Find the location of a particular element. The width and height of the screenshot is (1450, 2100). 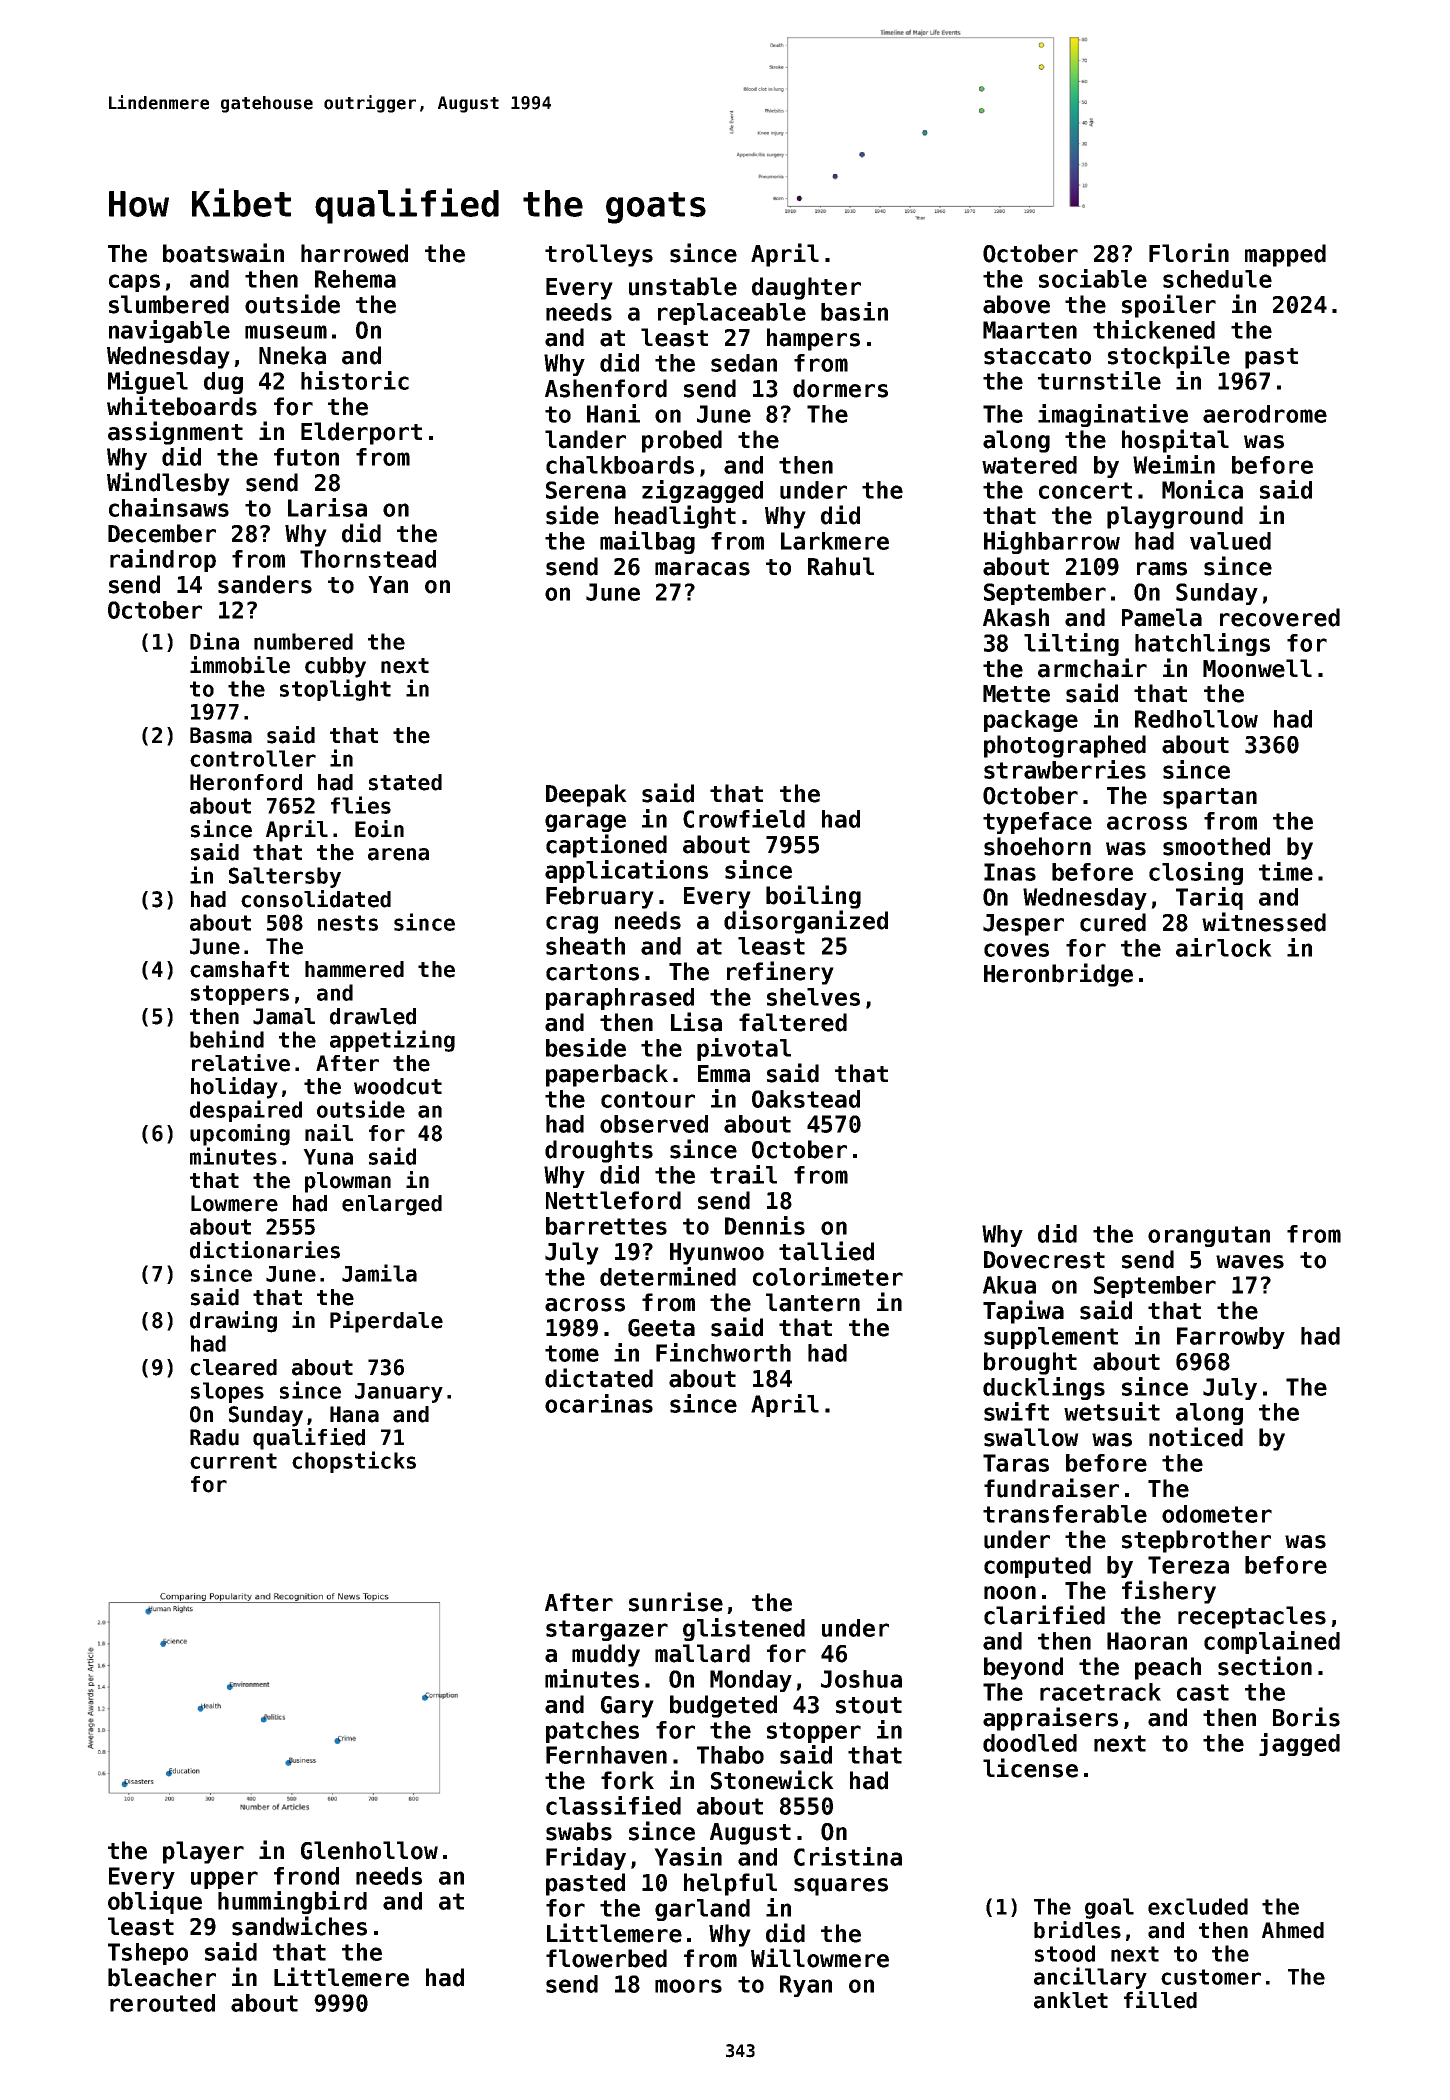

Basma is located at coordinates (221, 735).
